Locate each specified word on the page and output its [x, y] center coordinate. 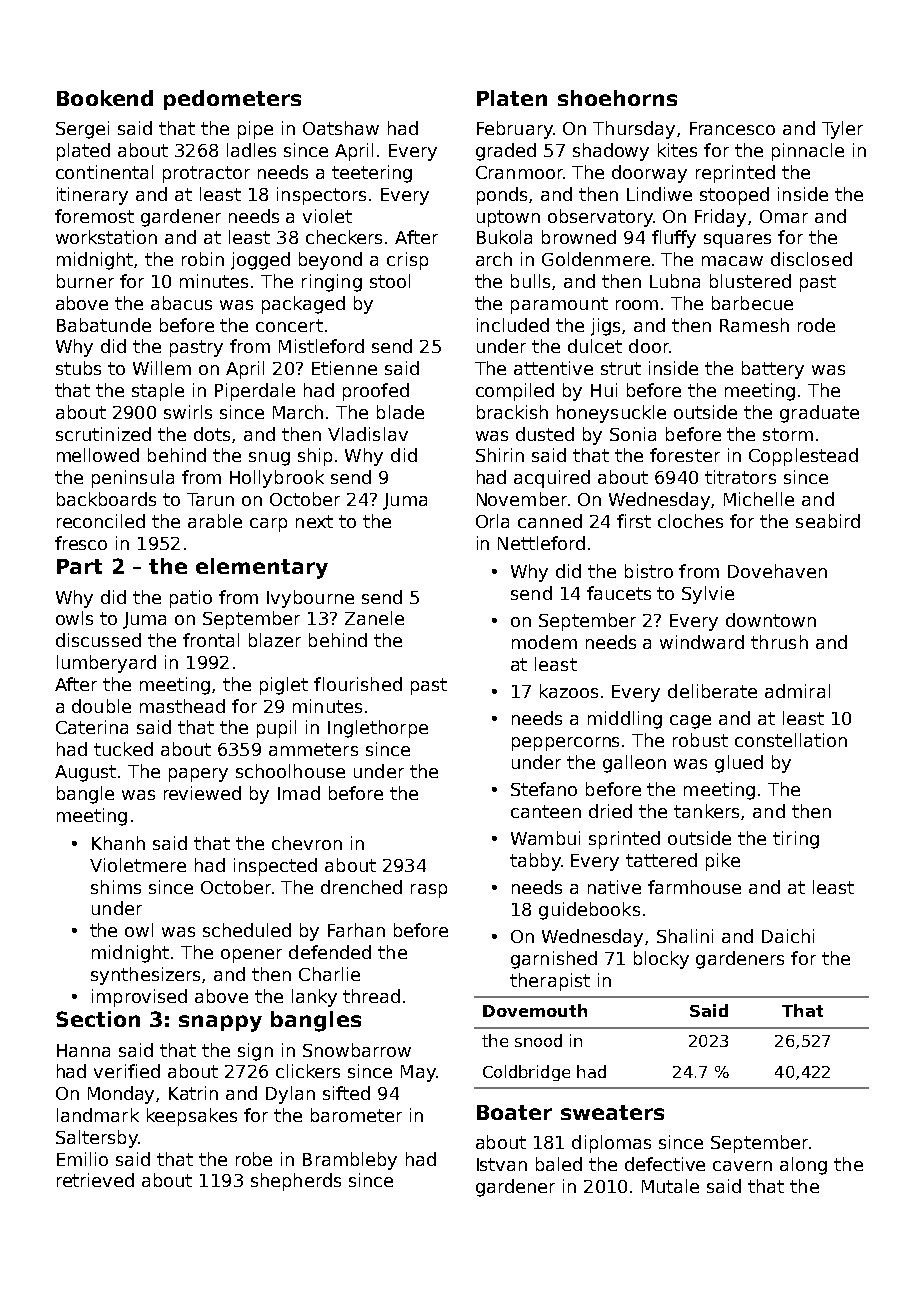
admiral [797, 691]
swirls [188, 412]
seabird [828, 521]
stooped [734, 196]
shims [116, 887]
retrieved [95, 1180]
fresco [81, 543]
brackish [512, 412]
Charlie [329, 974]
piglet [284, 686]
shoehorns [617, 98]
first [634, 521]
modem [544, 642]
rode [816, 325]
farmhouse [694, 887]
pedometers [232, 100]
